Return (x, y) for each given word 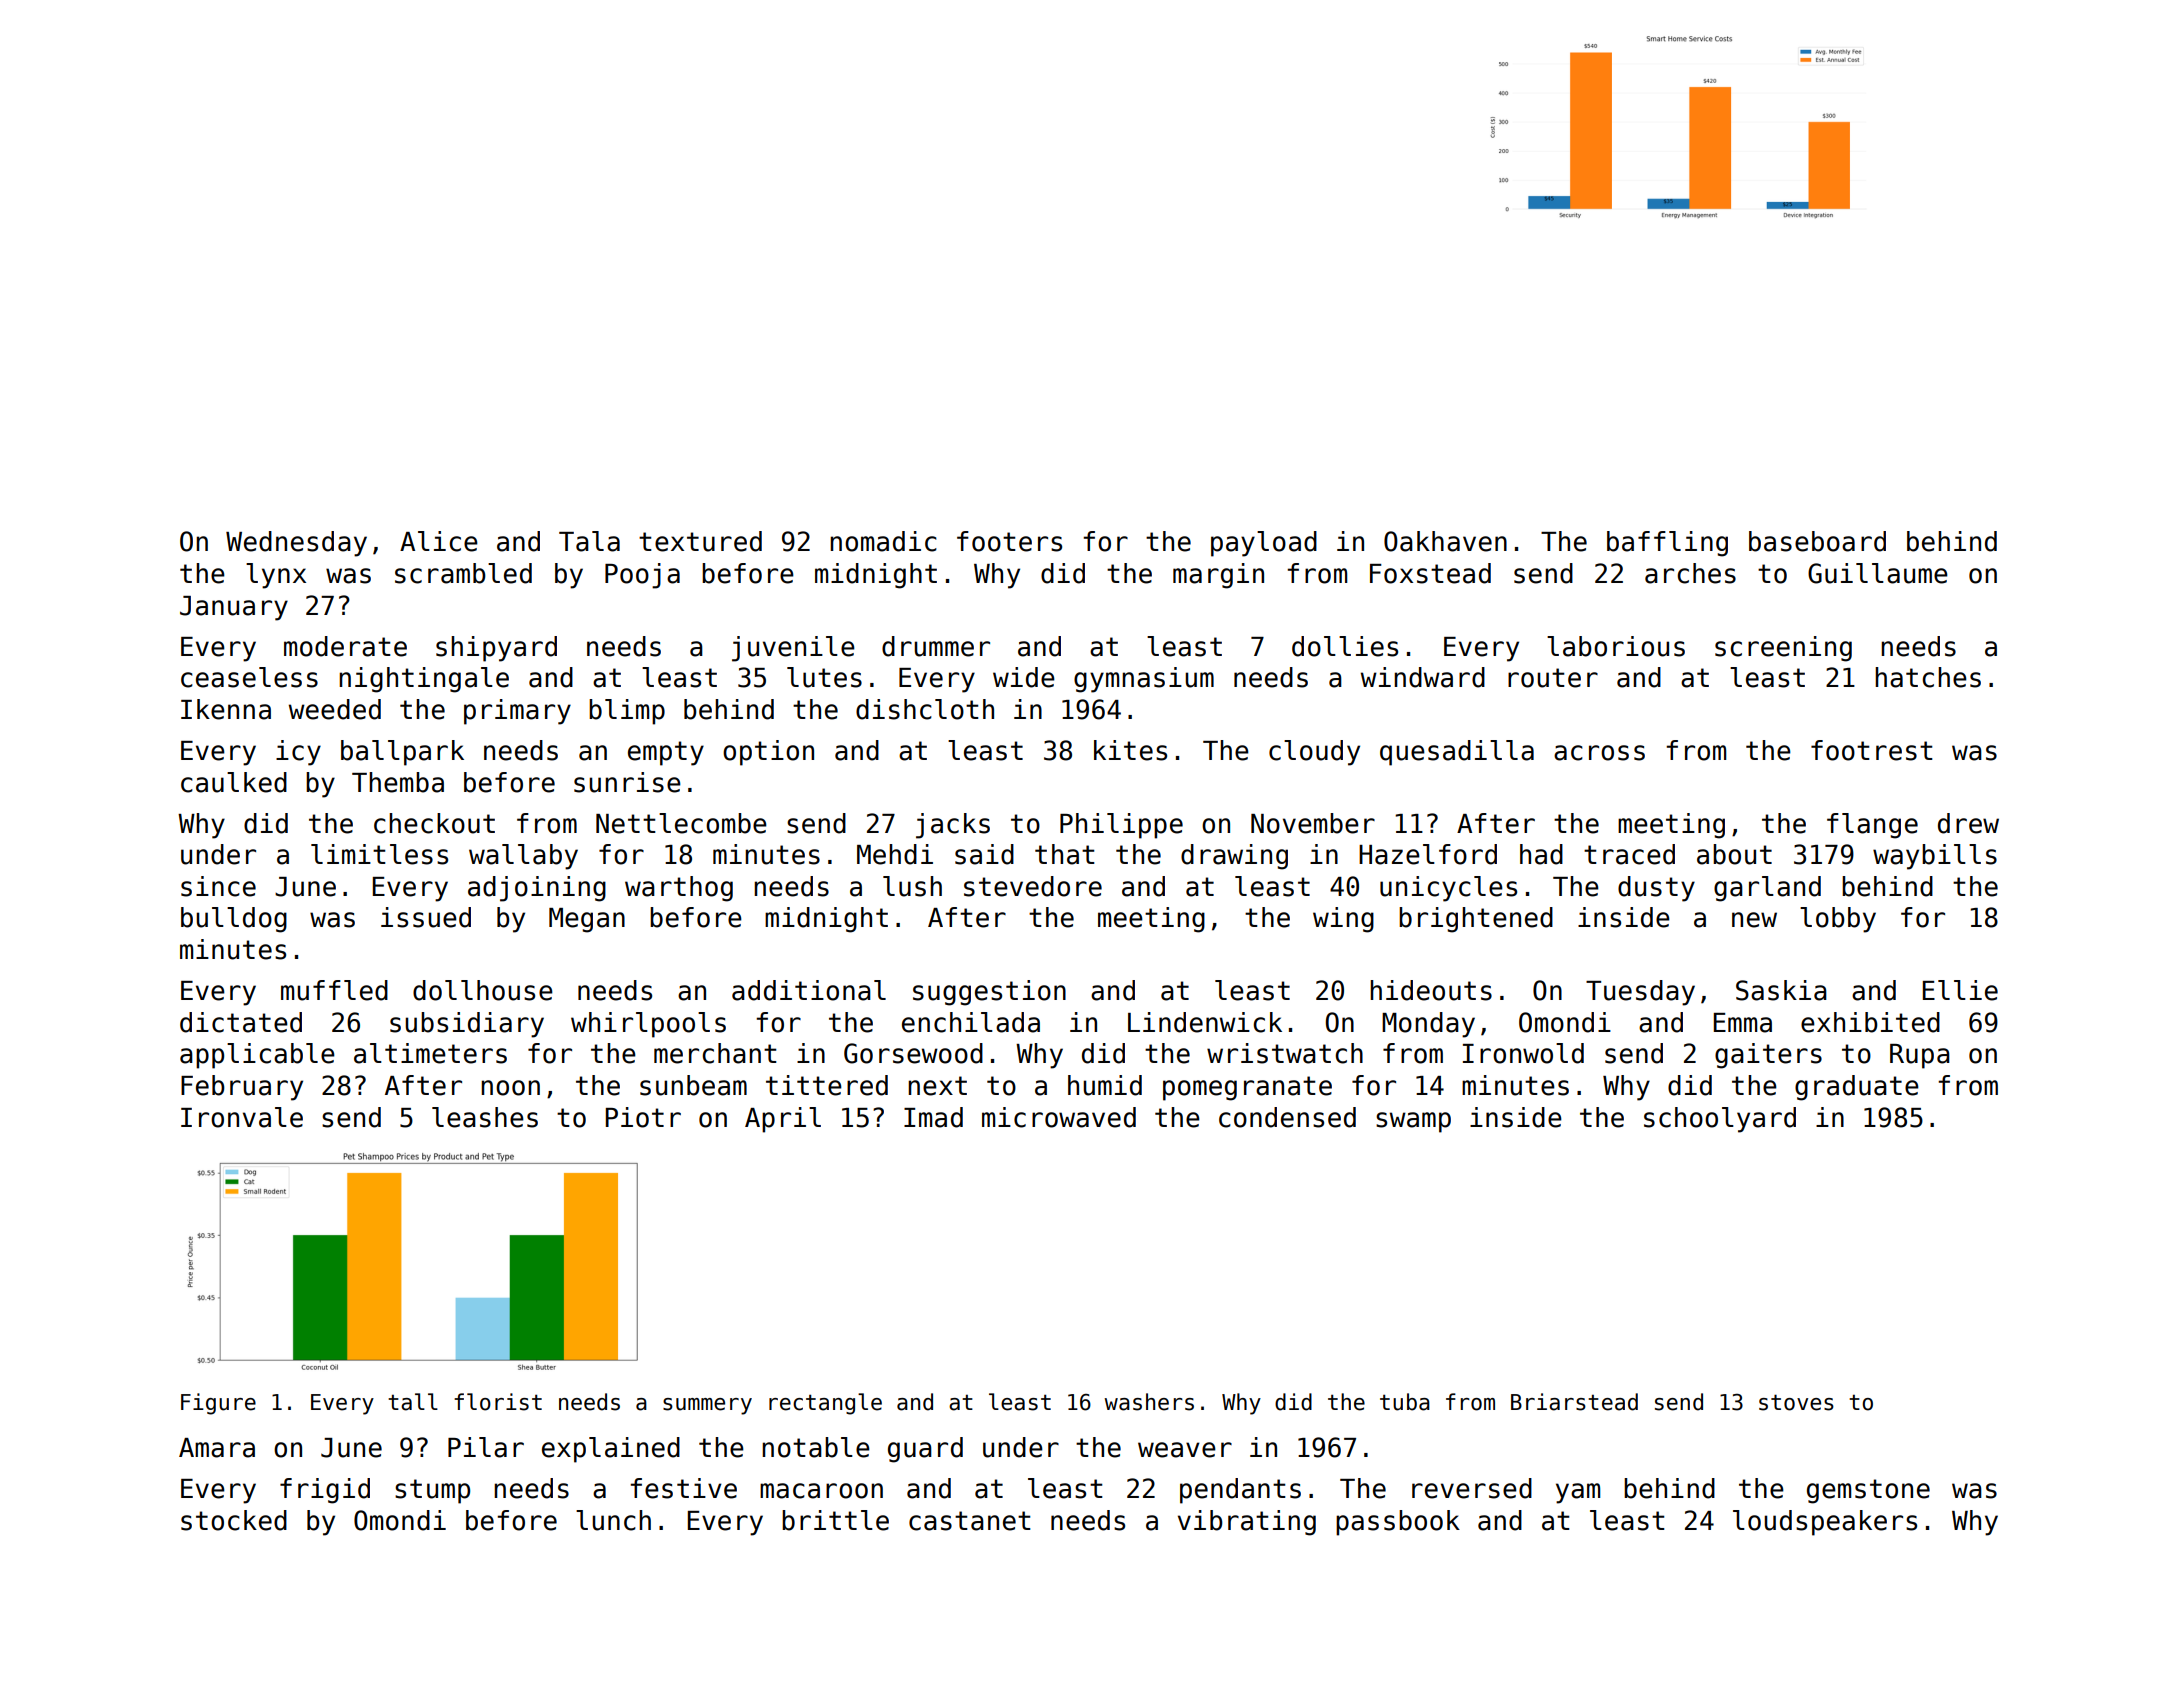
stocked (234, 1520)
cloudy (1314, 753)
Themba (398, 782)
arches (1690, 573)
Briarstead (1574, 1402)
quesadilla (1457, 753)
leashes (485, 1117)
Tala (589, 541)
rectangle (825, 1404)
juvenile (793, 649)
